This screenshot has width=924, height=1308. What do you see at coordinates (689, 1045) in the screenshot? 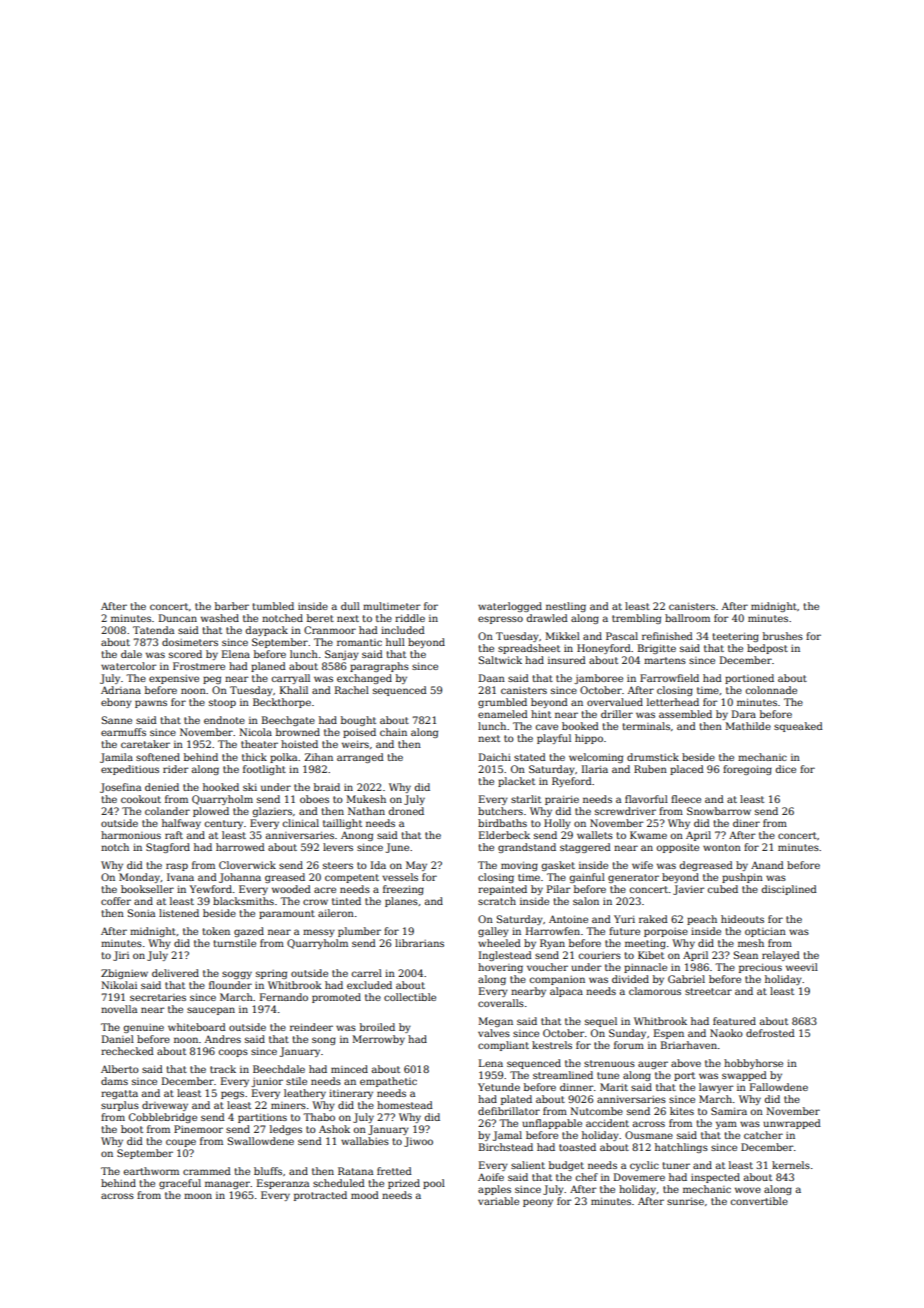
I see `Briarhaven` at bounding box center [689, 1045].
